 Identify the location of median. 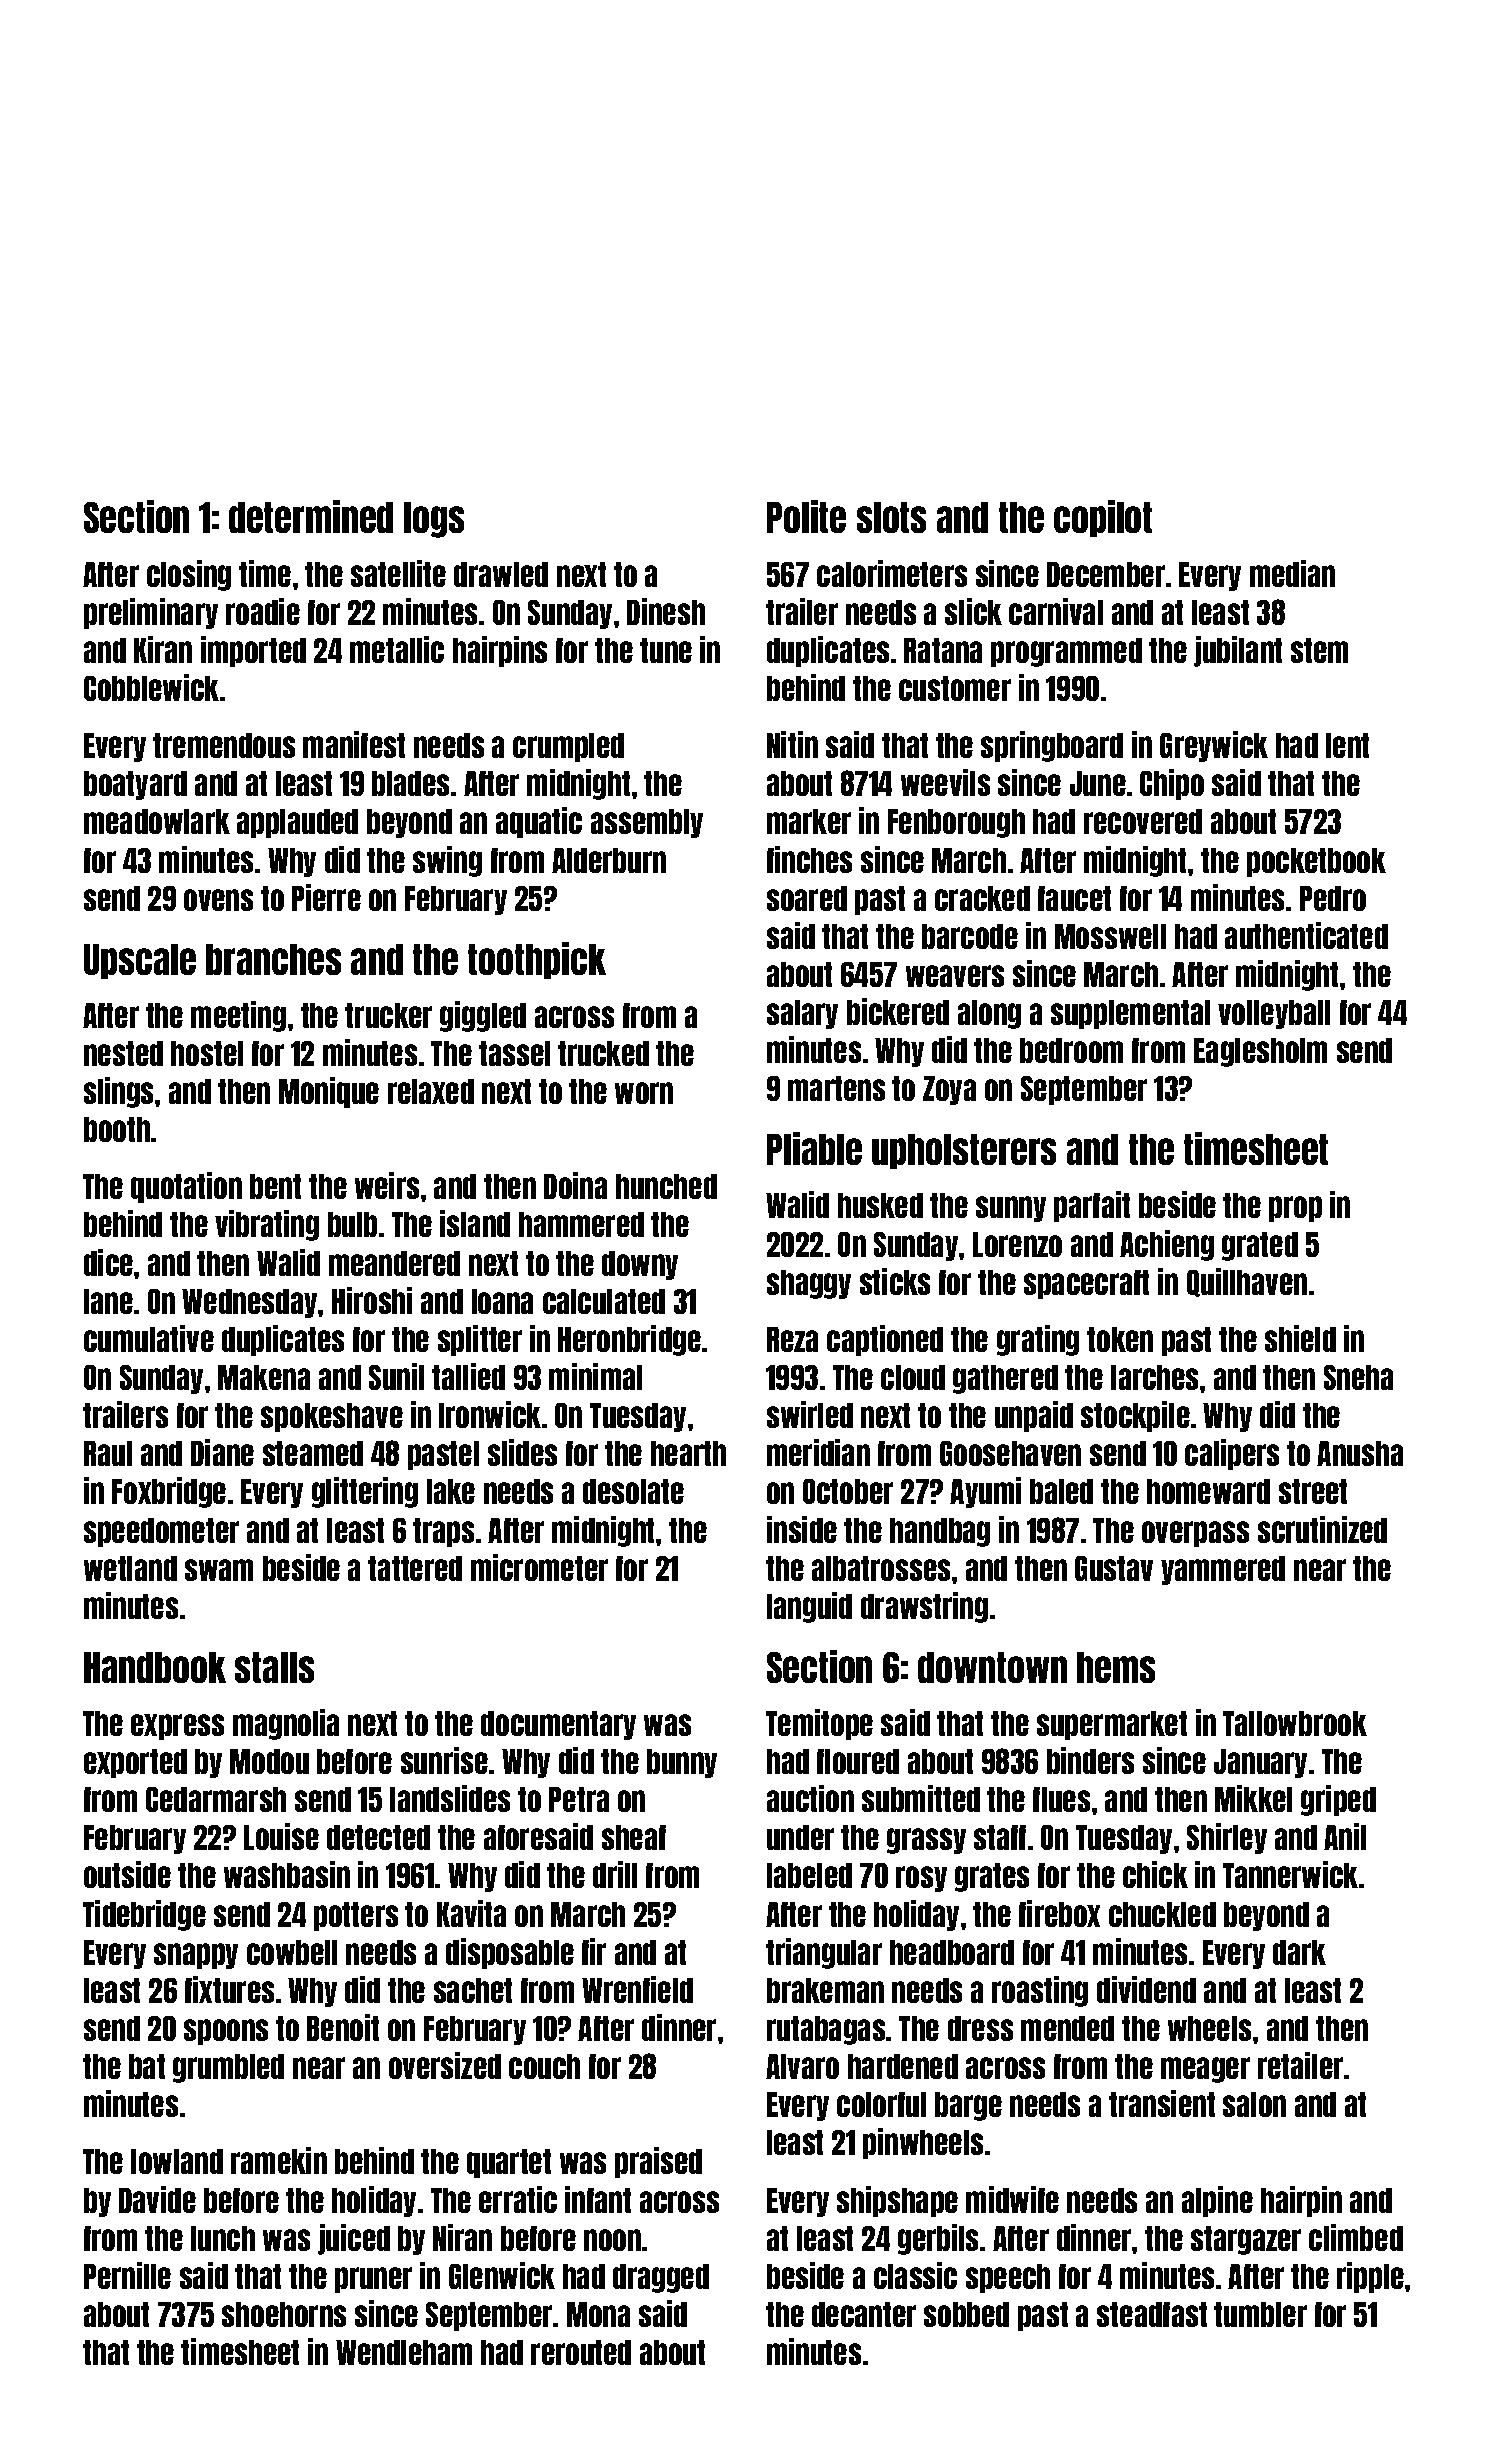
(1292, 573).
